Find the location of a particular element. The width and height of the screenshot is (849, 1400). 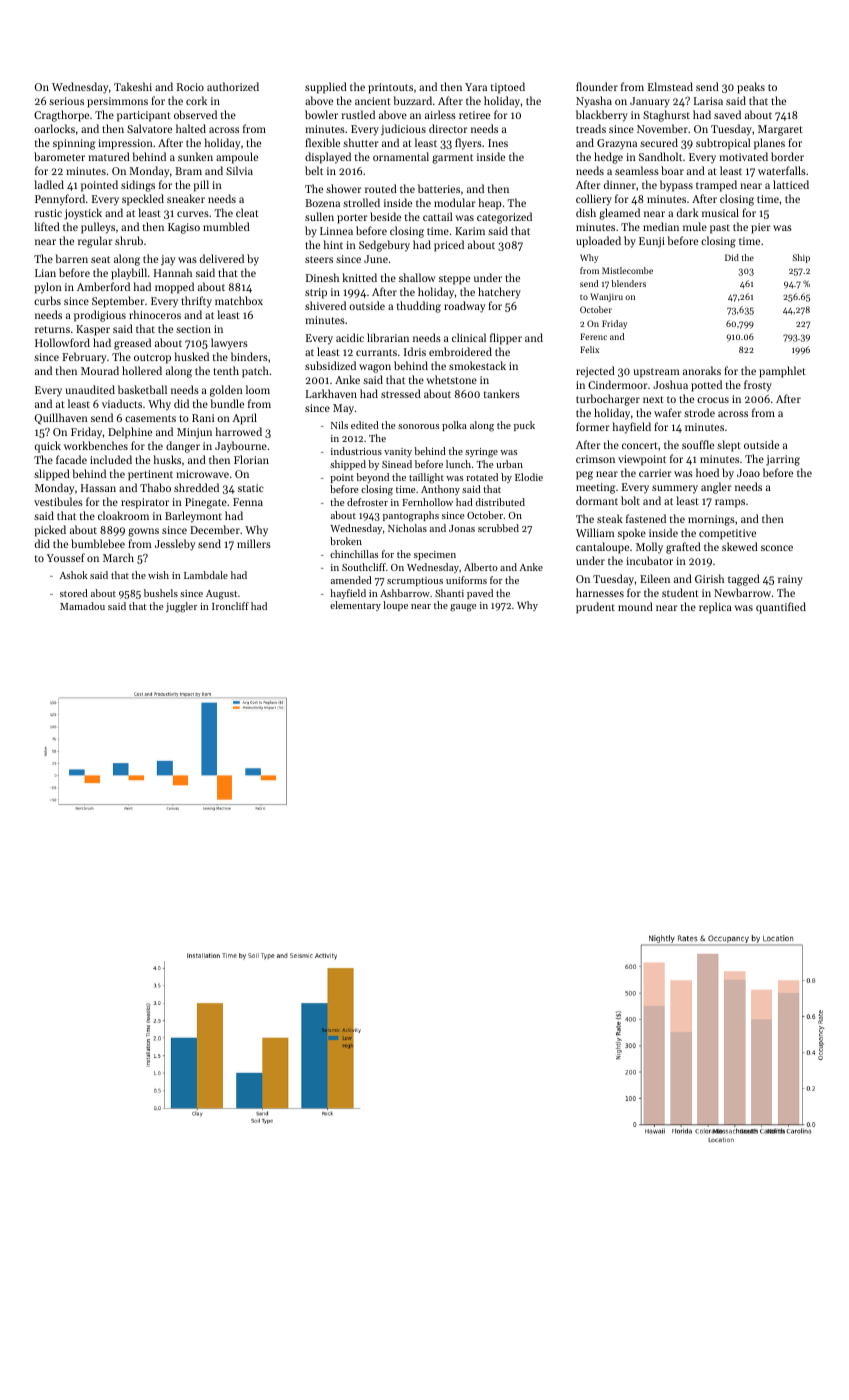

quantified is located at coordinates (781, 608).
